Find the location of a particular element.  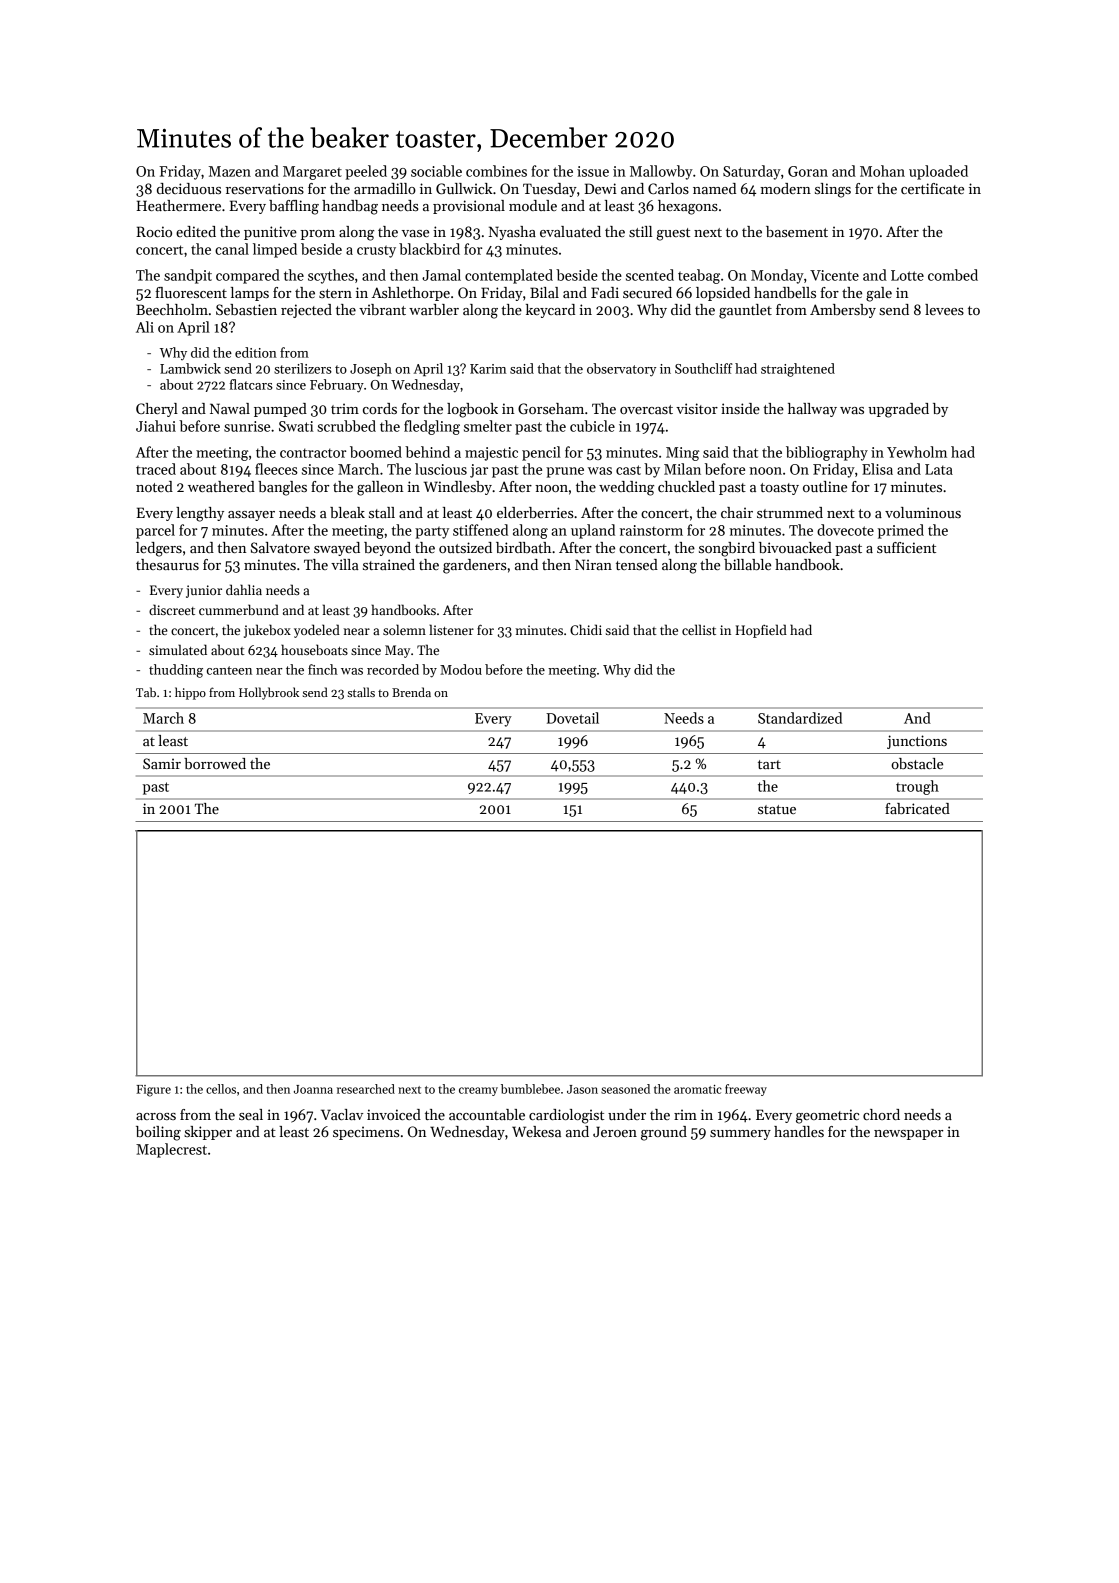

still is located at coordinates (640, 231).
